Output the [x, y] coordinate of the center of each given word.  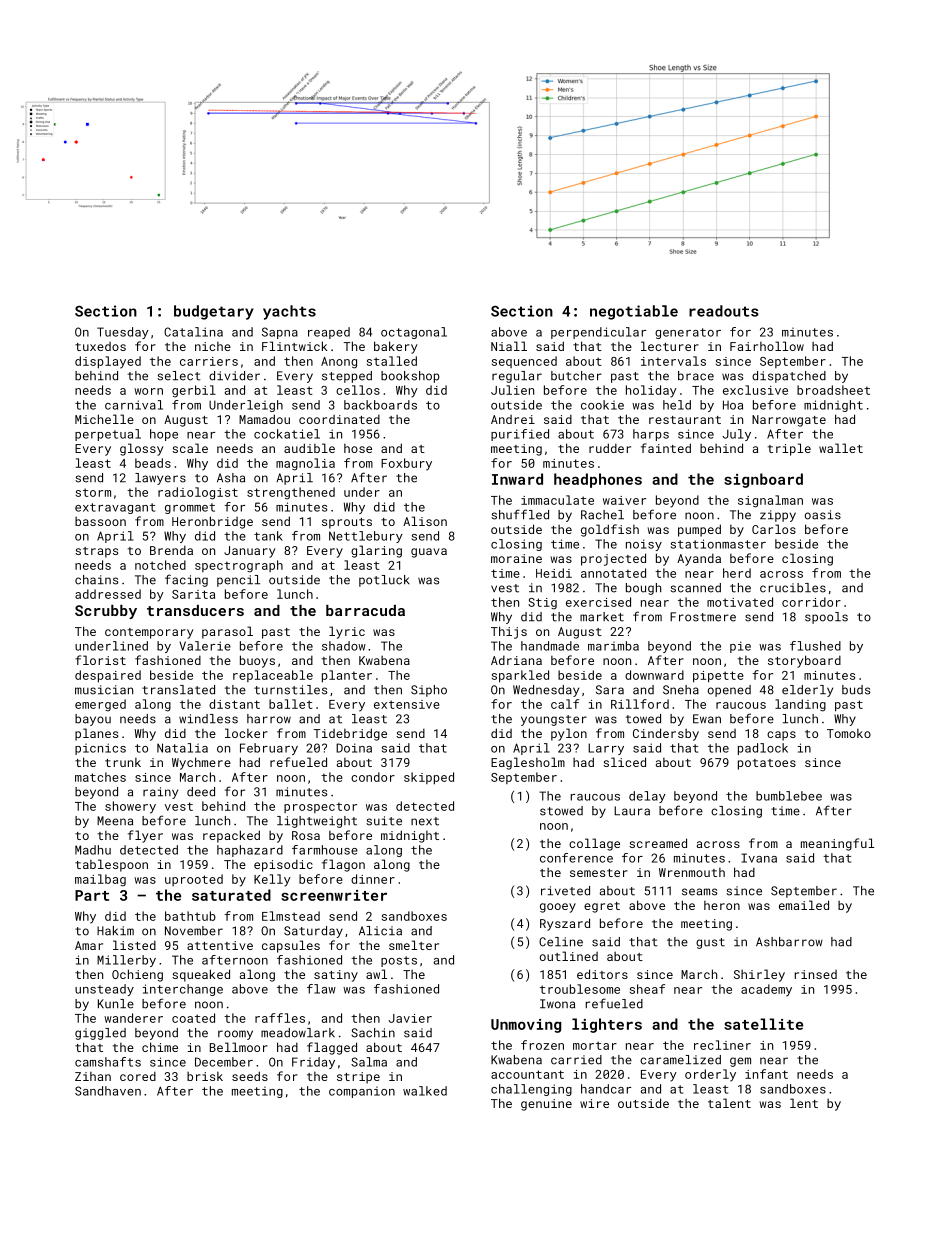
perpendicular [598, 333]
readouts [724, 311]
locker [246, 733]
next [425, 821]
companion [362, 1092]
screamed [658, 843]
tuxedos [100, 346]
